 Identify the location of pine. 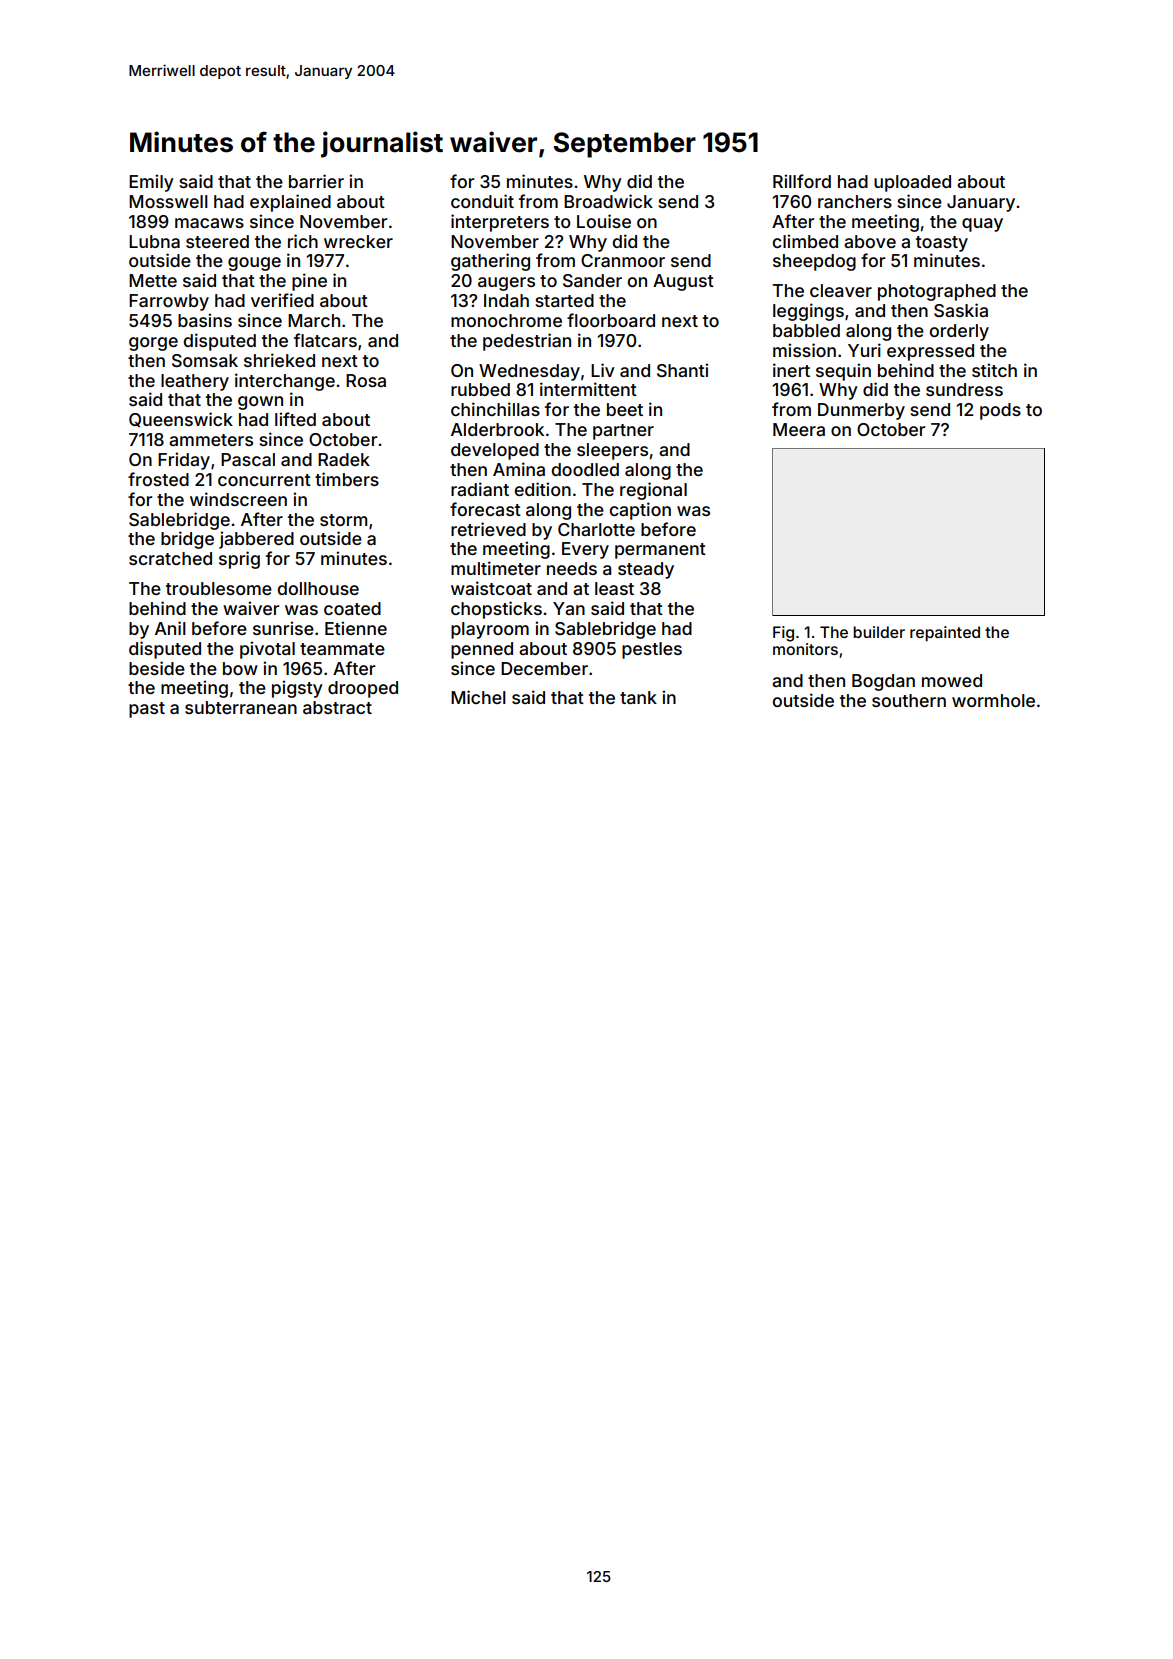
(309, 282).
